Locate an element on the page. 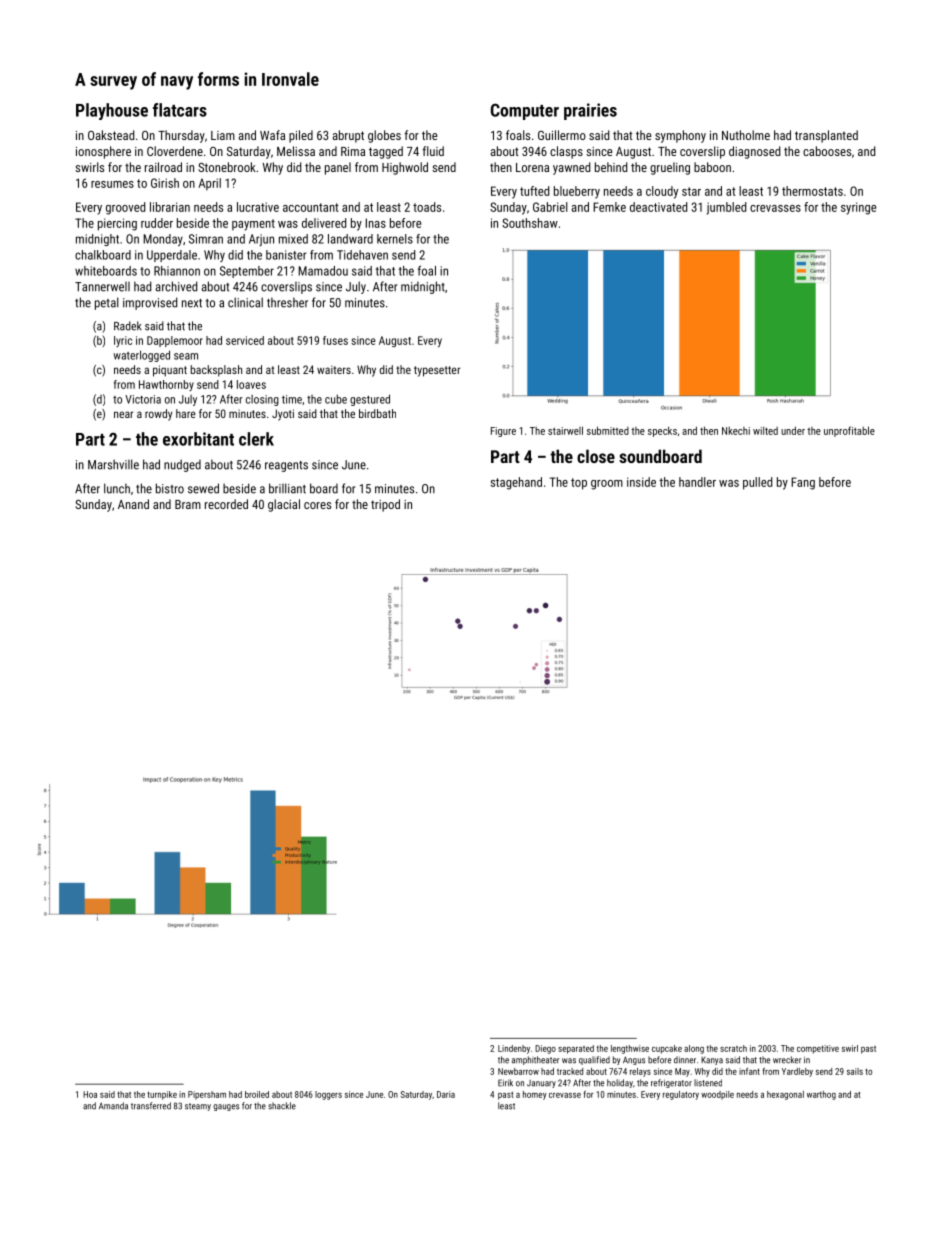 Image resolution: width=952 pixels, height=1233 pixels. backsplash is located at coordinates (216, 371).
